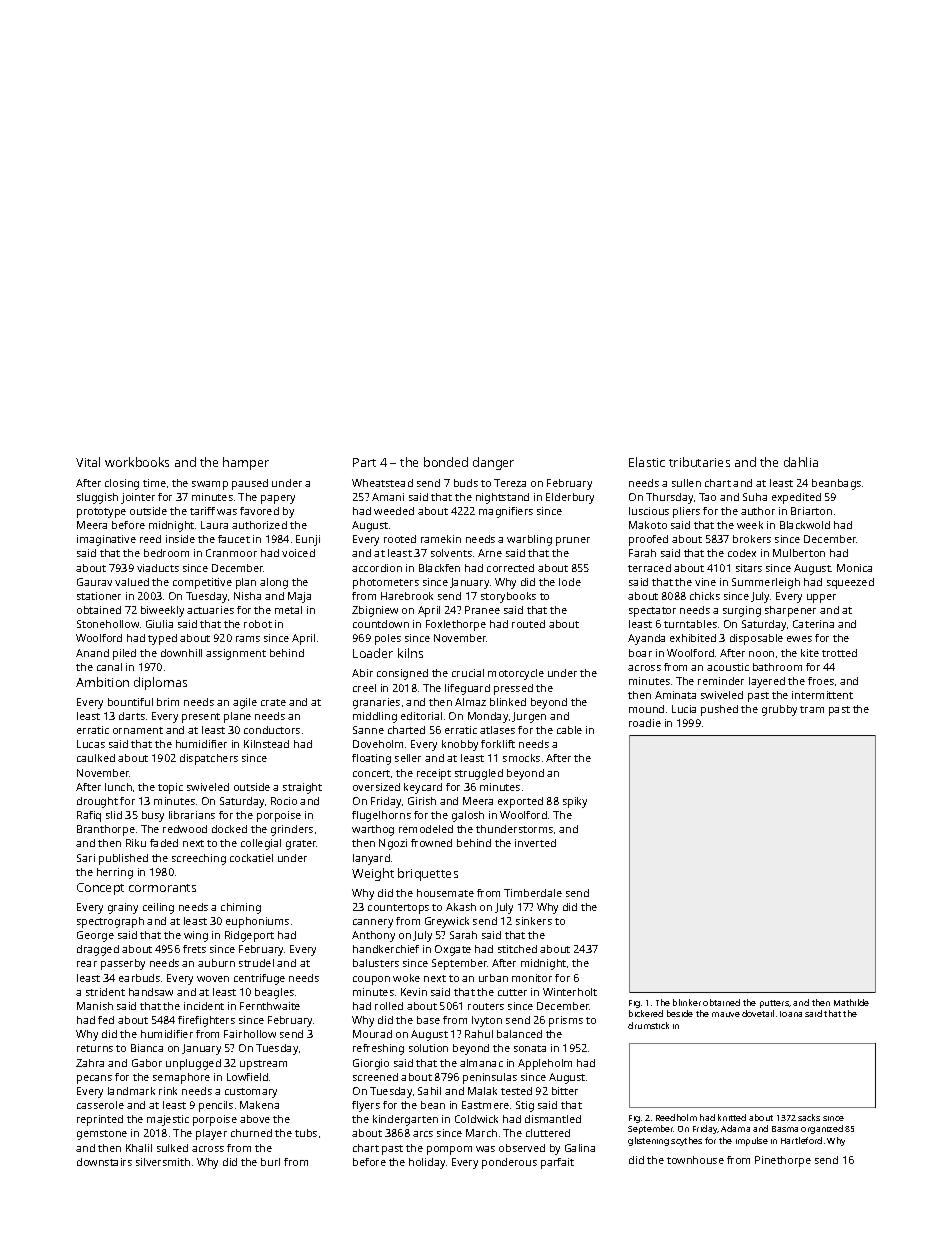  I want to click on Concept, so click(100, 889).
